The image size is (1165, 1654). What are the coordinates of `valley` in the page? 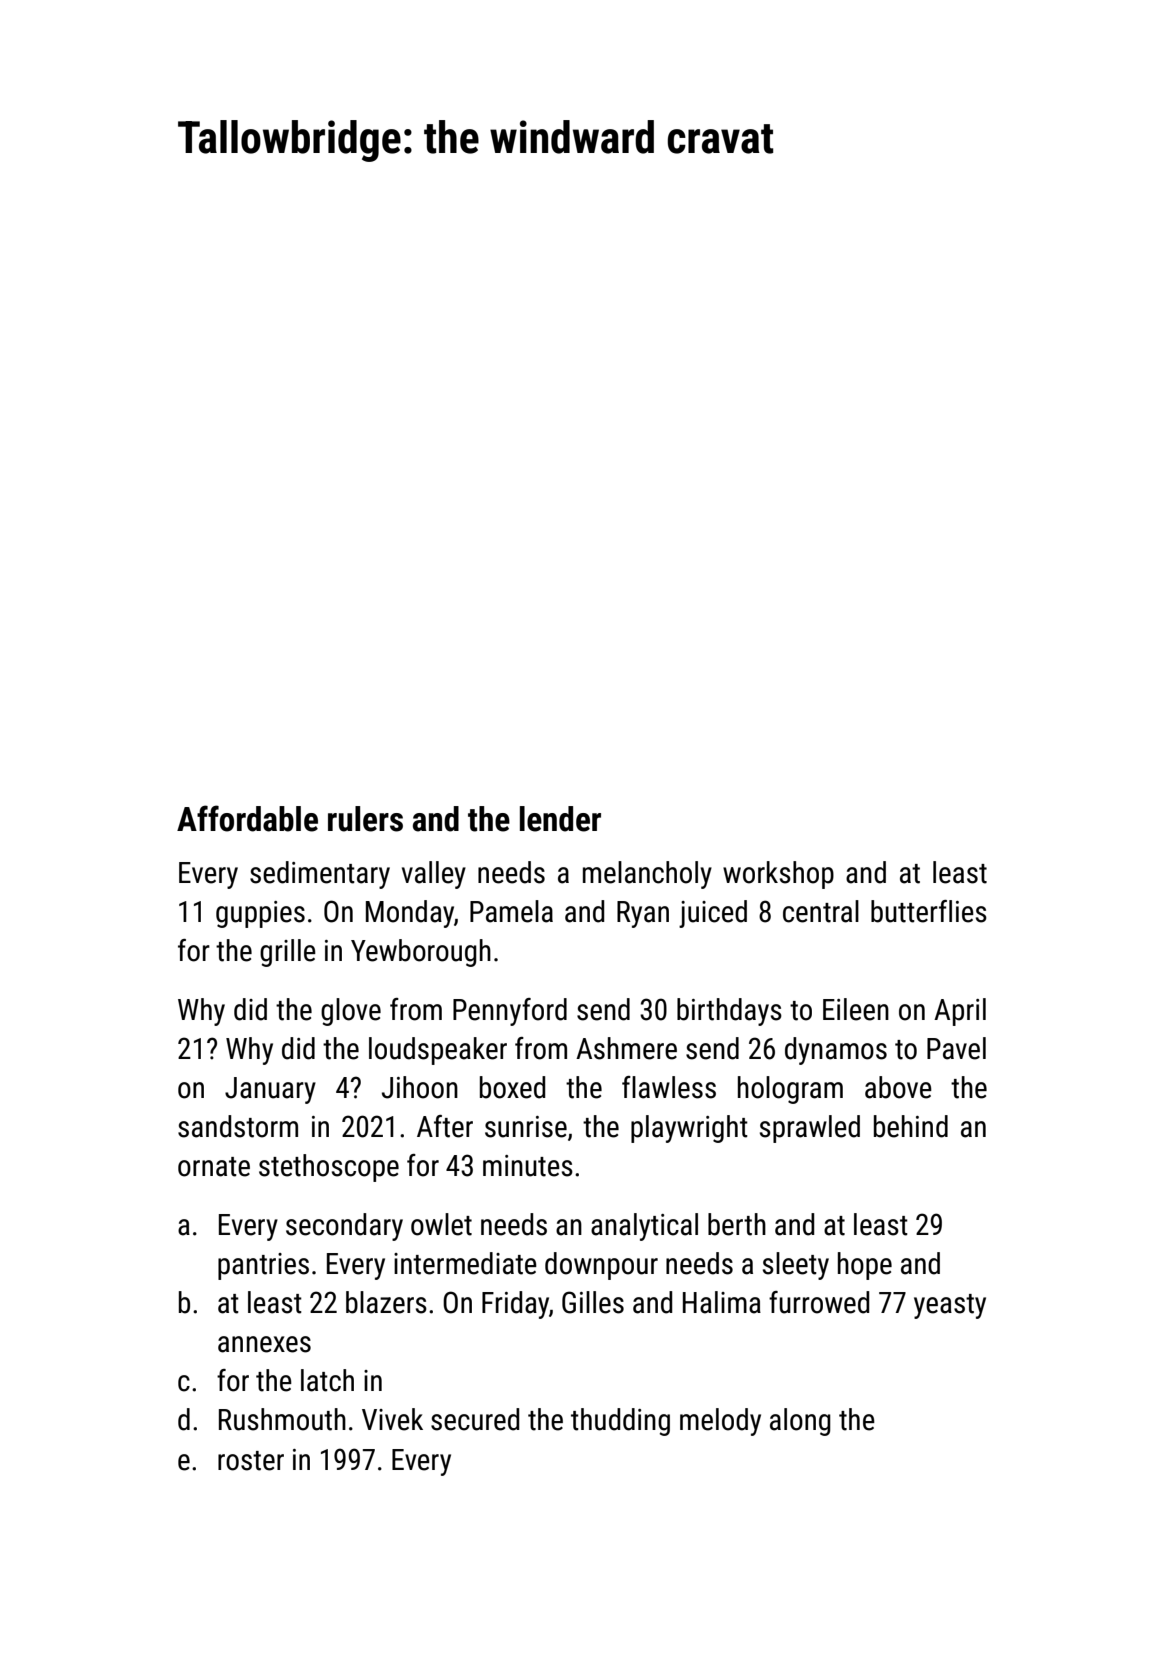 It's located at (434, 875).
